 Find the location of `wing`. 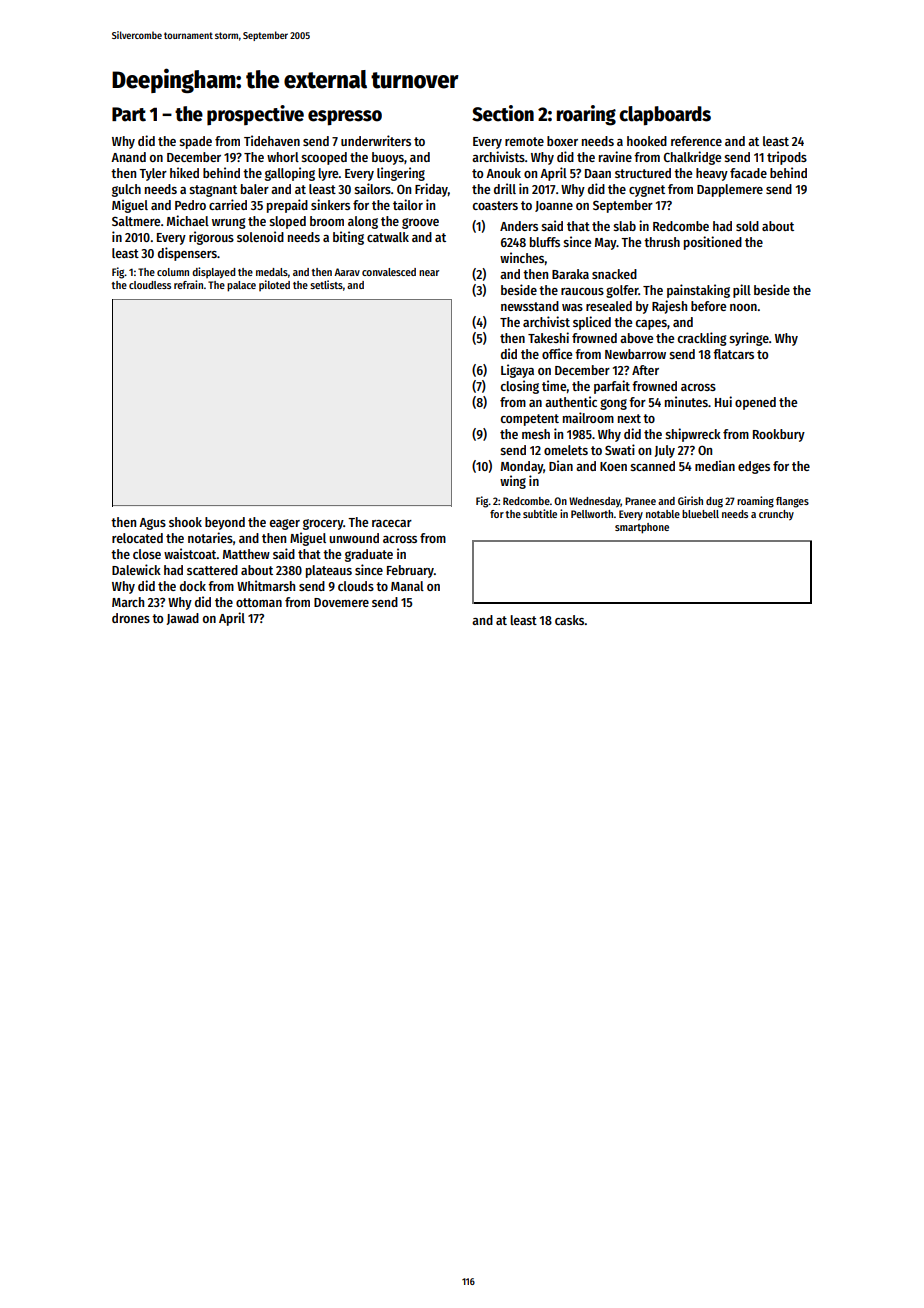

wing is located at coordinates (513, 482).
